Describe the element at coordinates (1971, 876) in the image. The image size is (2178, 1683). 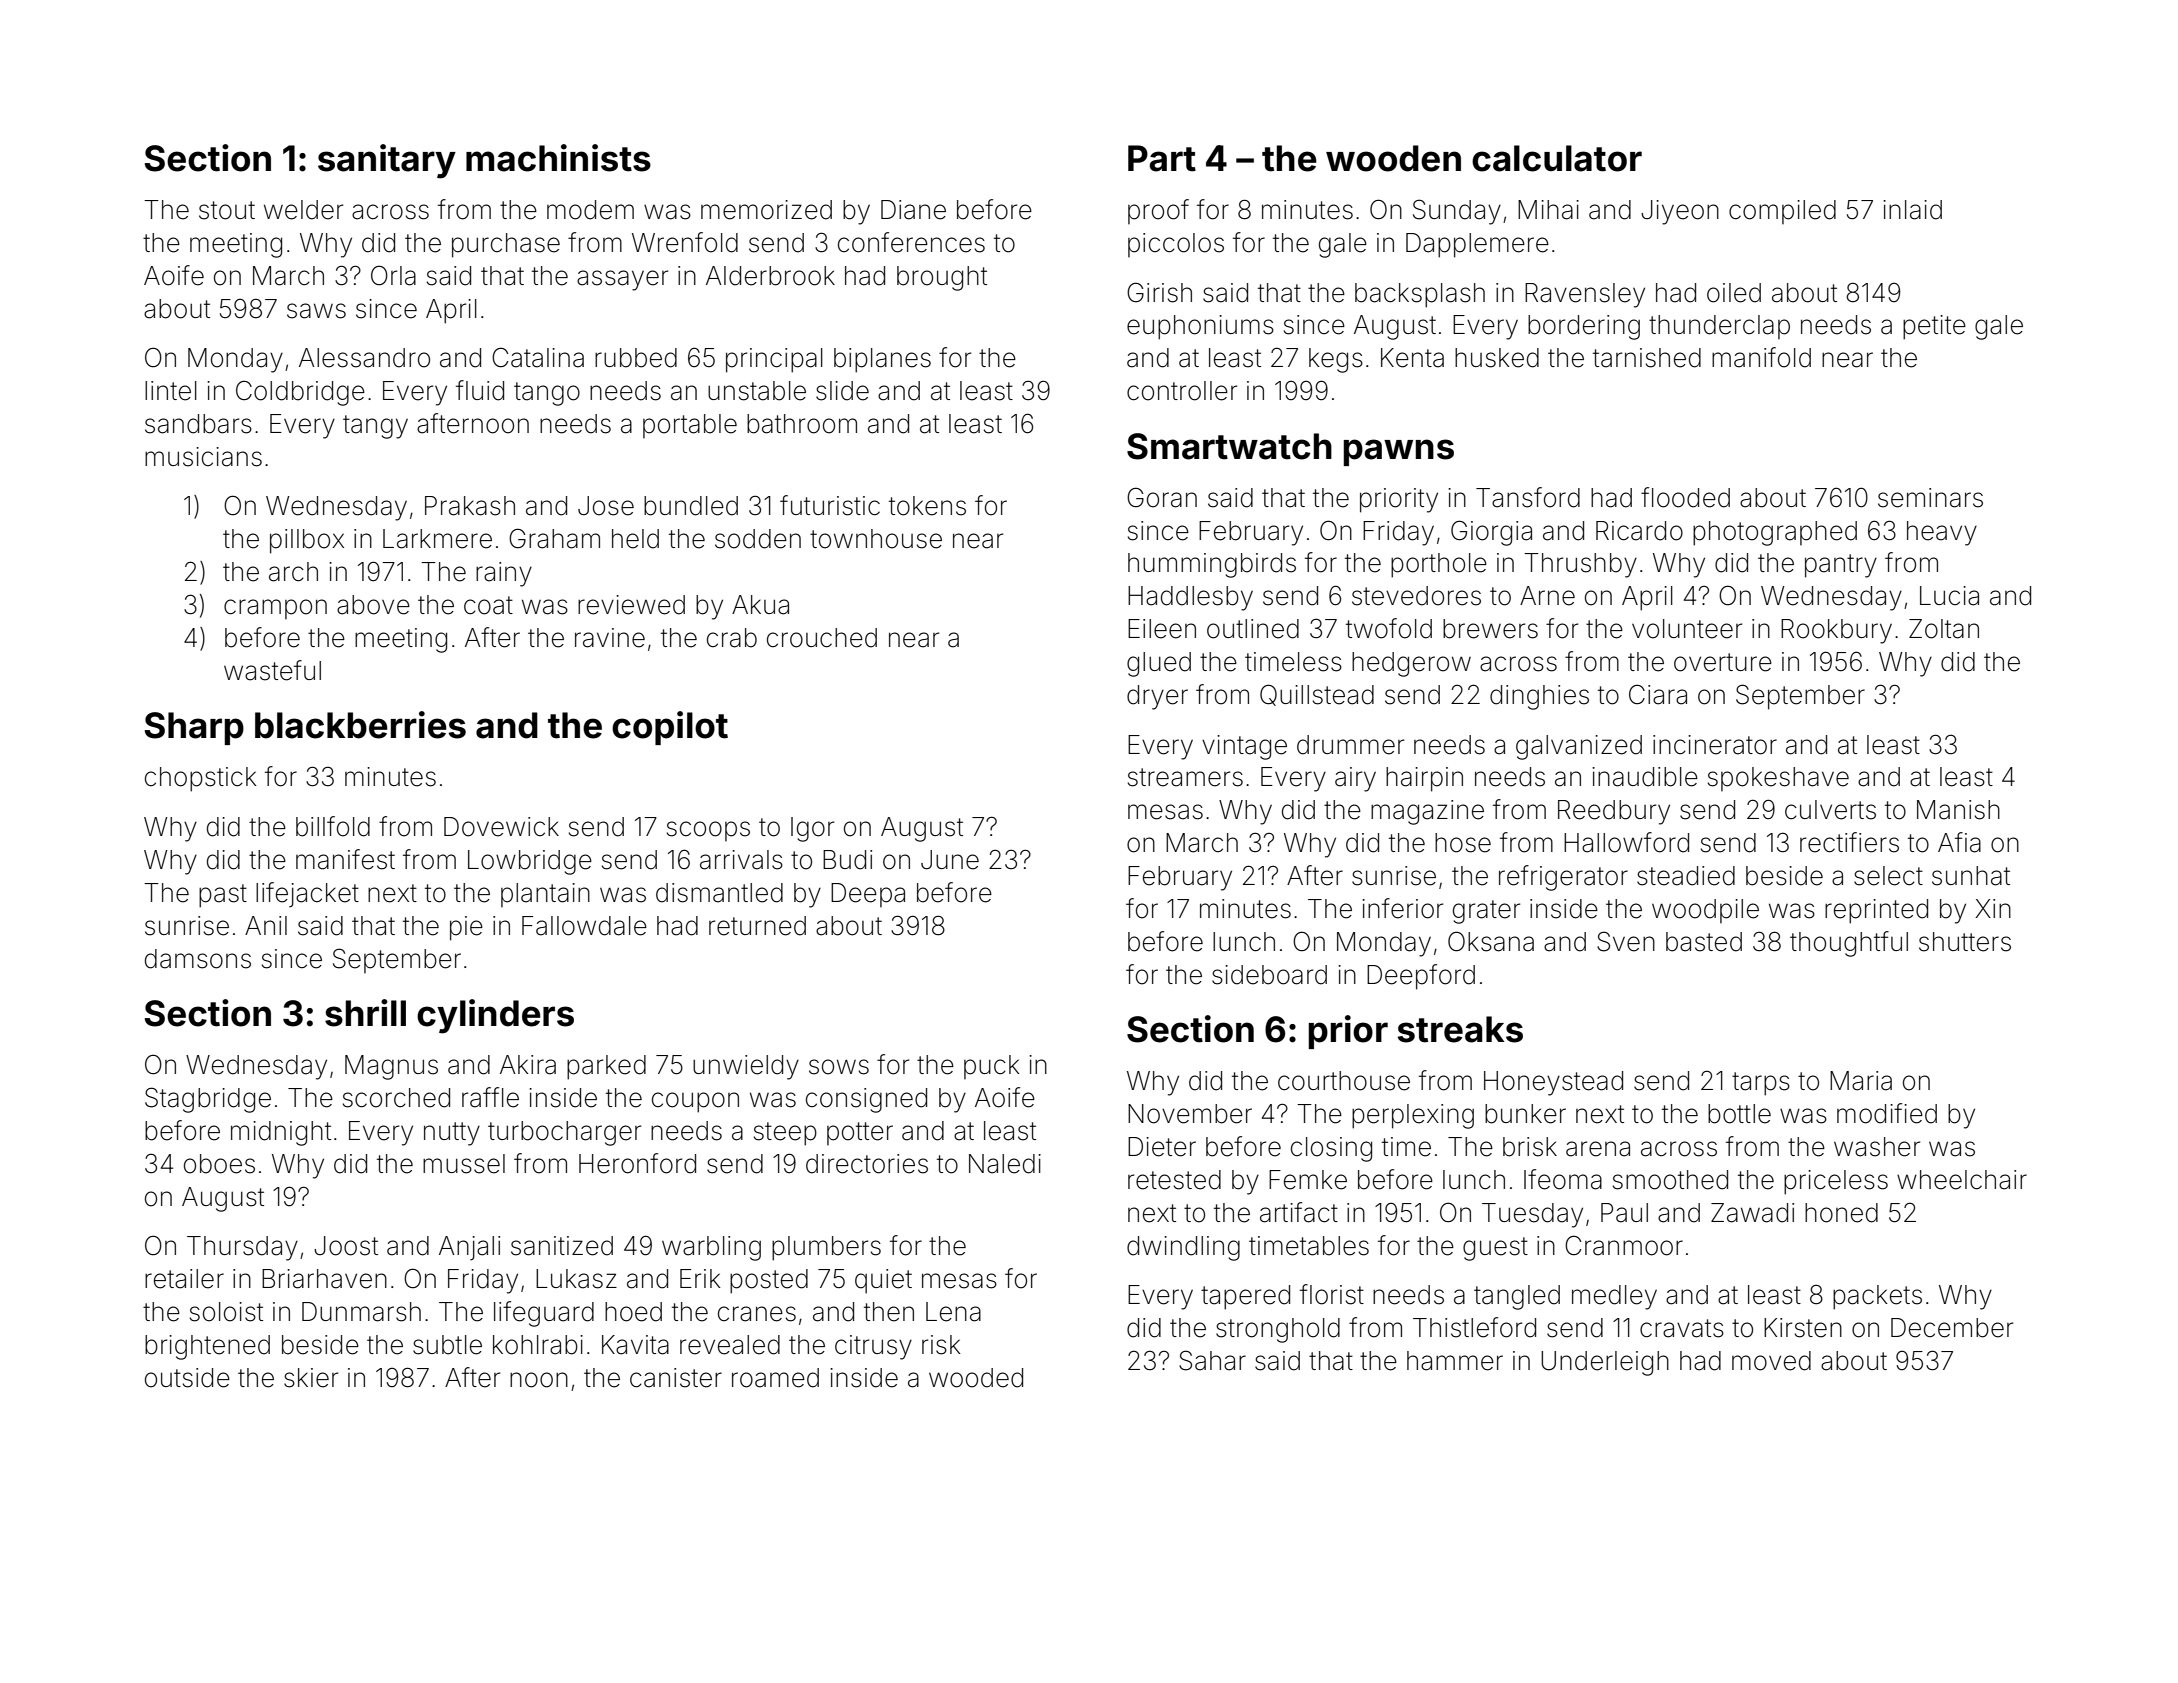
I see `sunhat` at that location.
